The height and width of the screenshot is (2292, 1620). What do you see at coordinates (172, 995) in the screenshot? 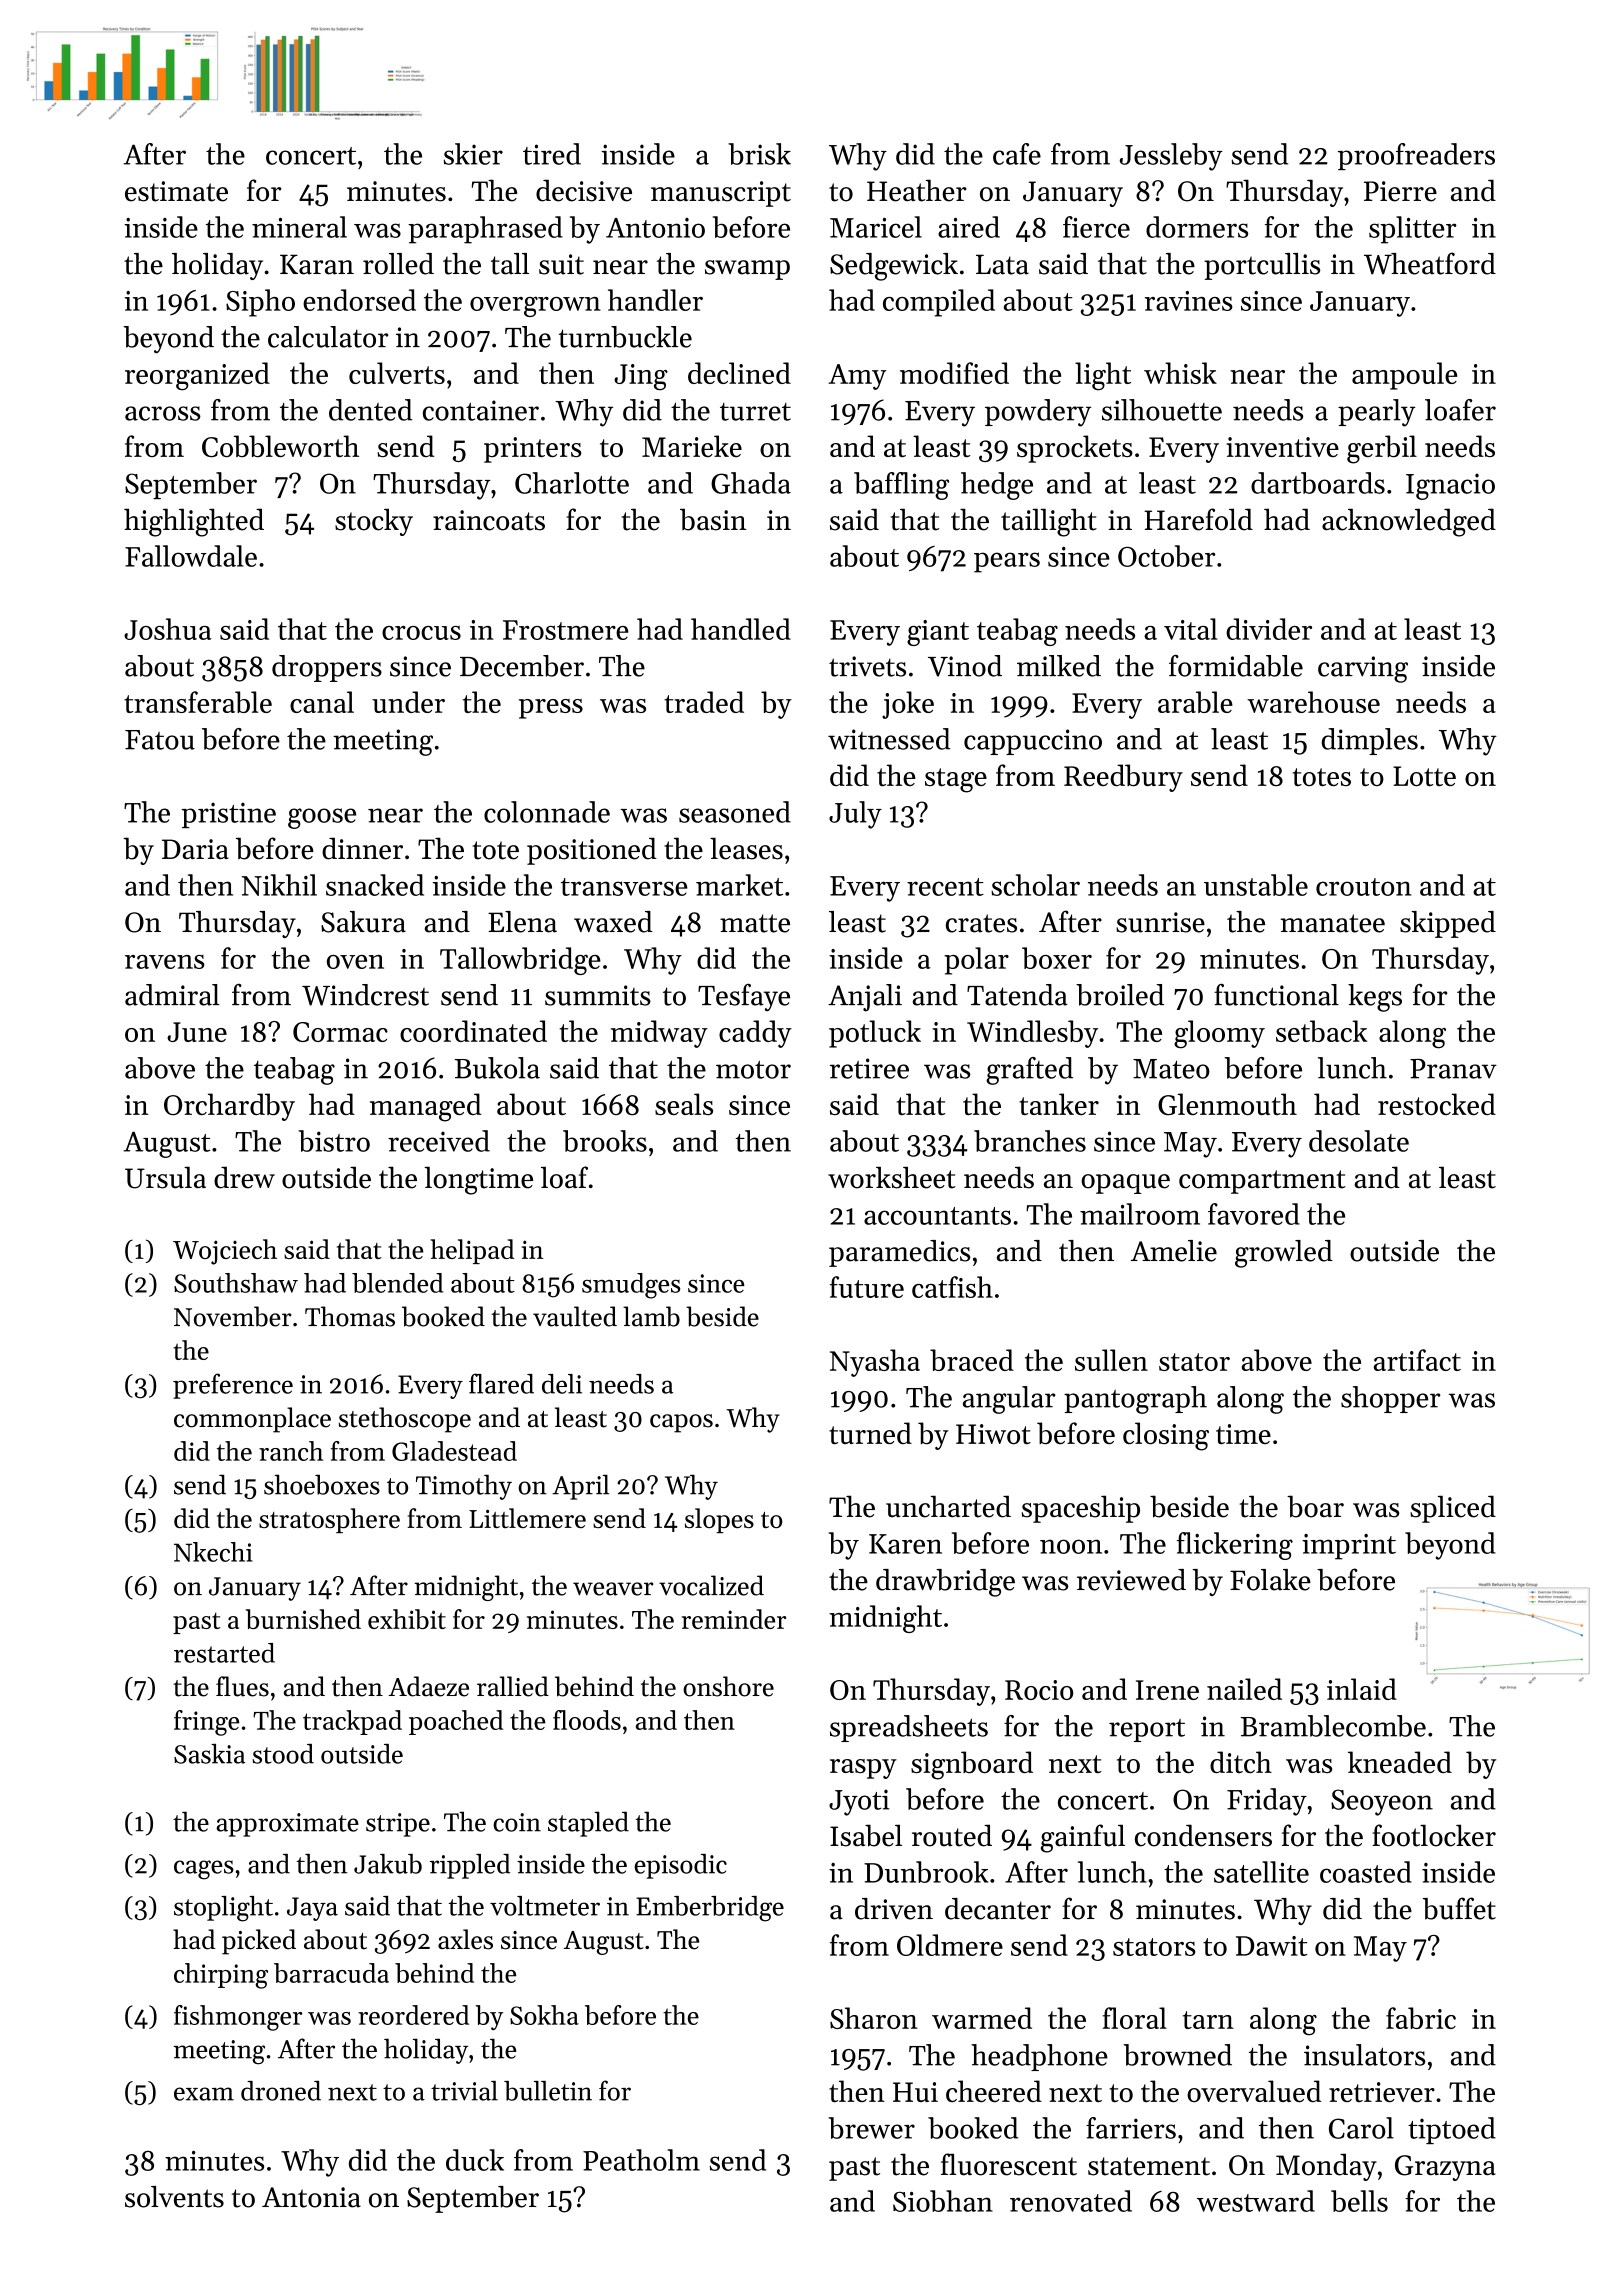
I see `admiral` at bounding box center [172, 995].
